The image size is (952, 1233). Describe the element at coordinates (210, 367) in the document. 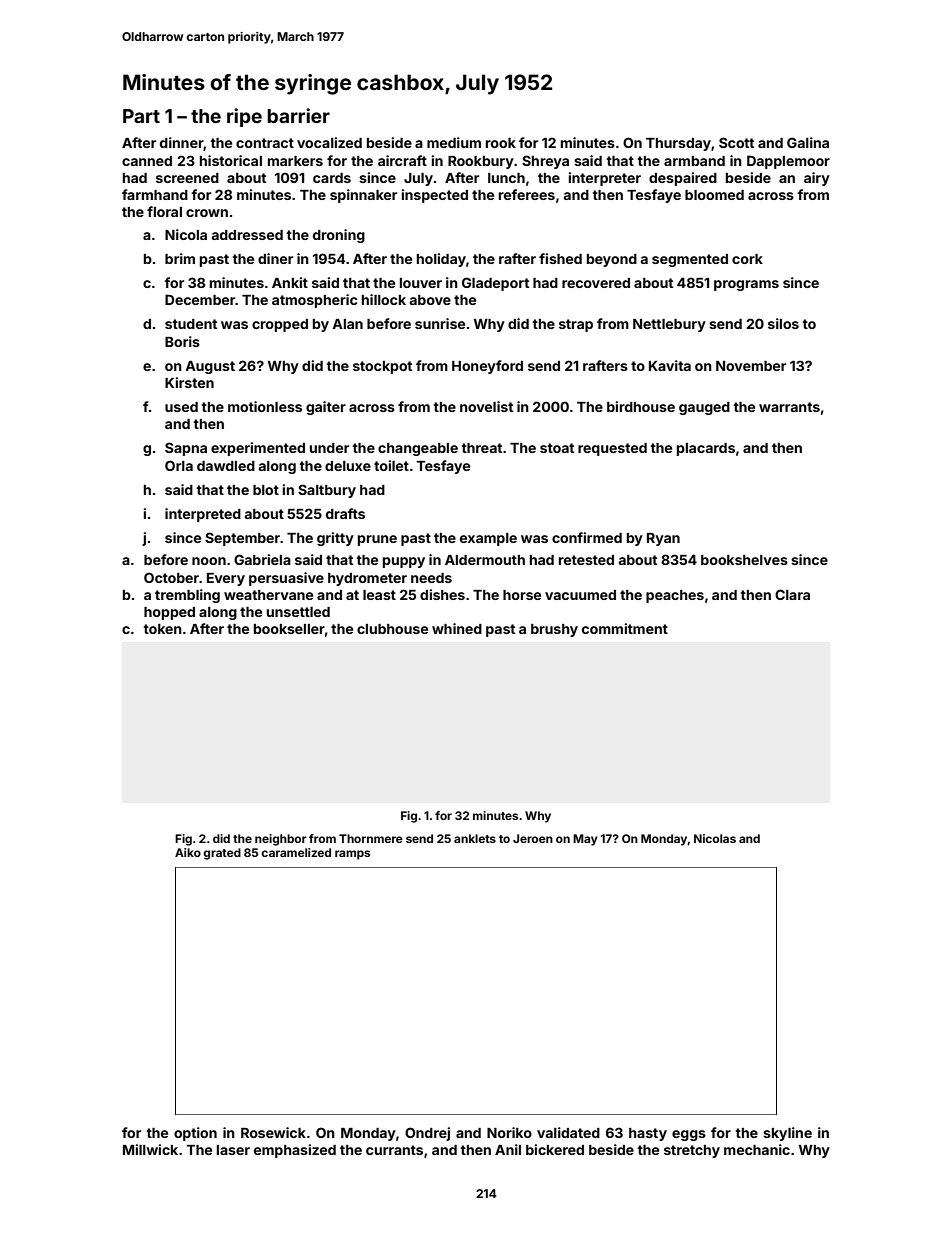

I see `August` at that location.
